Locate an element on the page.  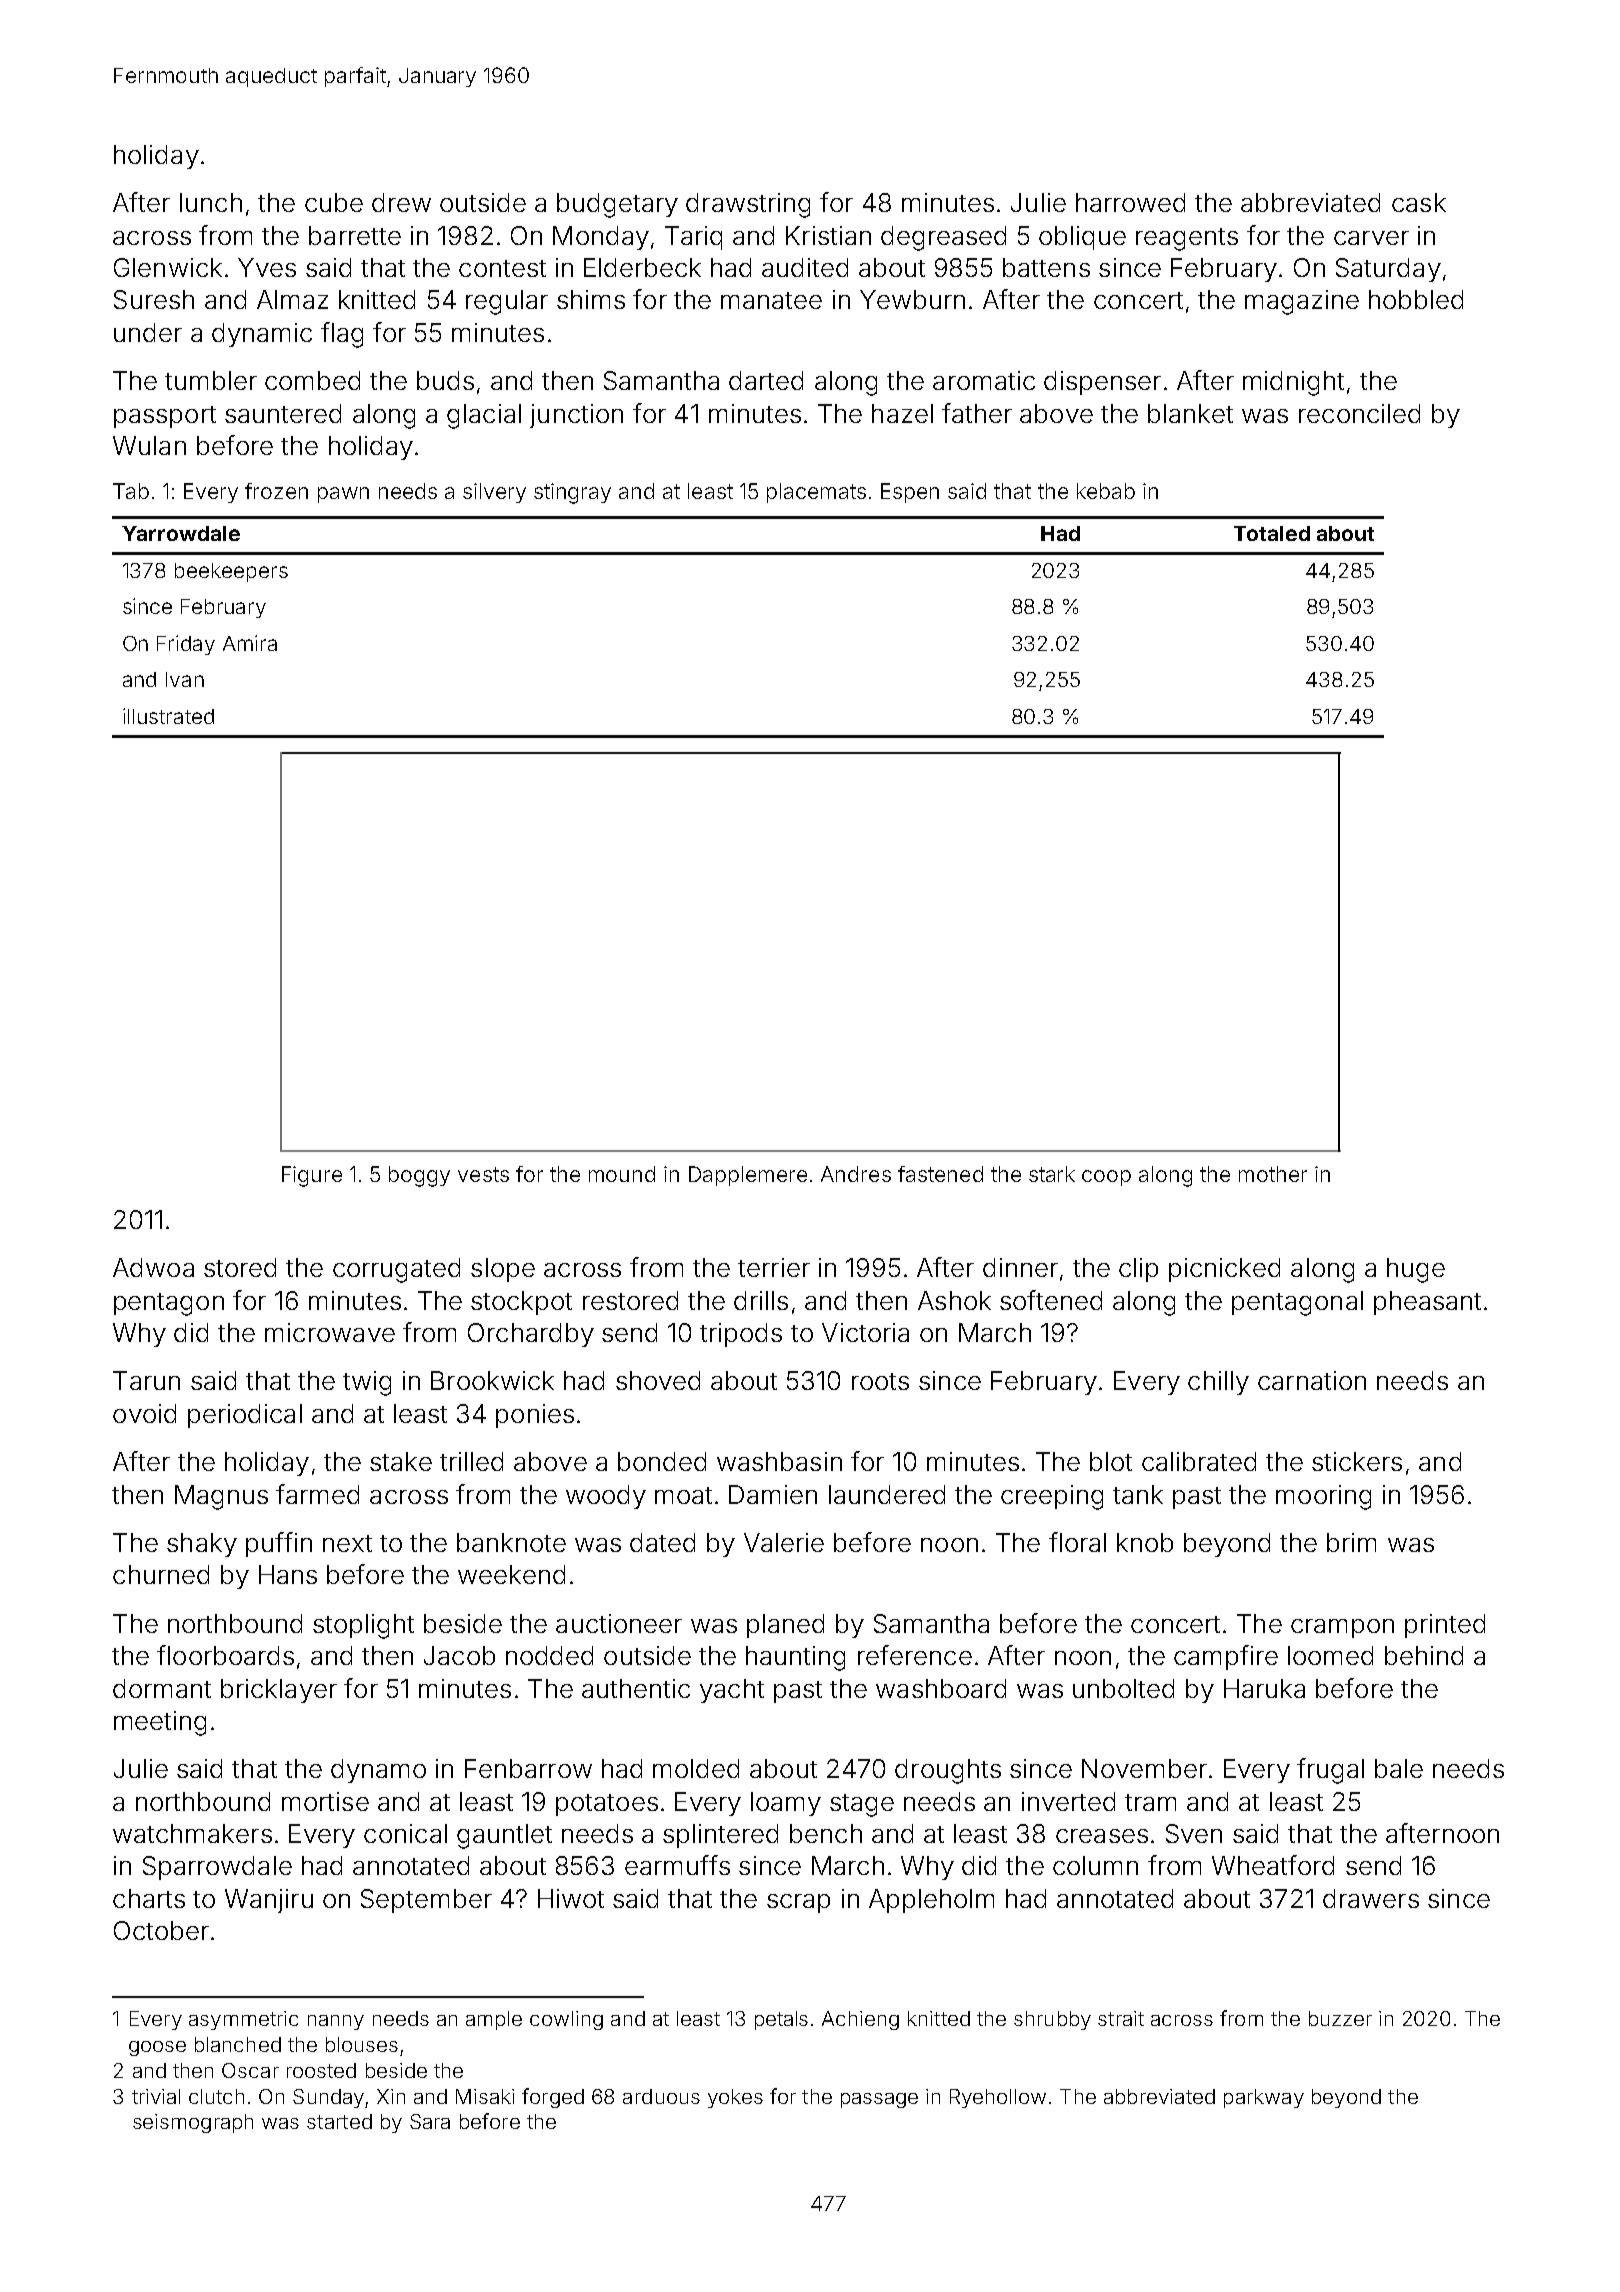
stoplight is located at coordinates (363, 1626).
